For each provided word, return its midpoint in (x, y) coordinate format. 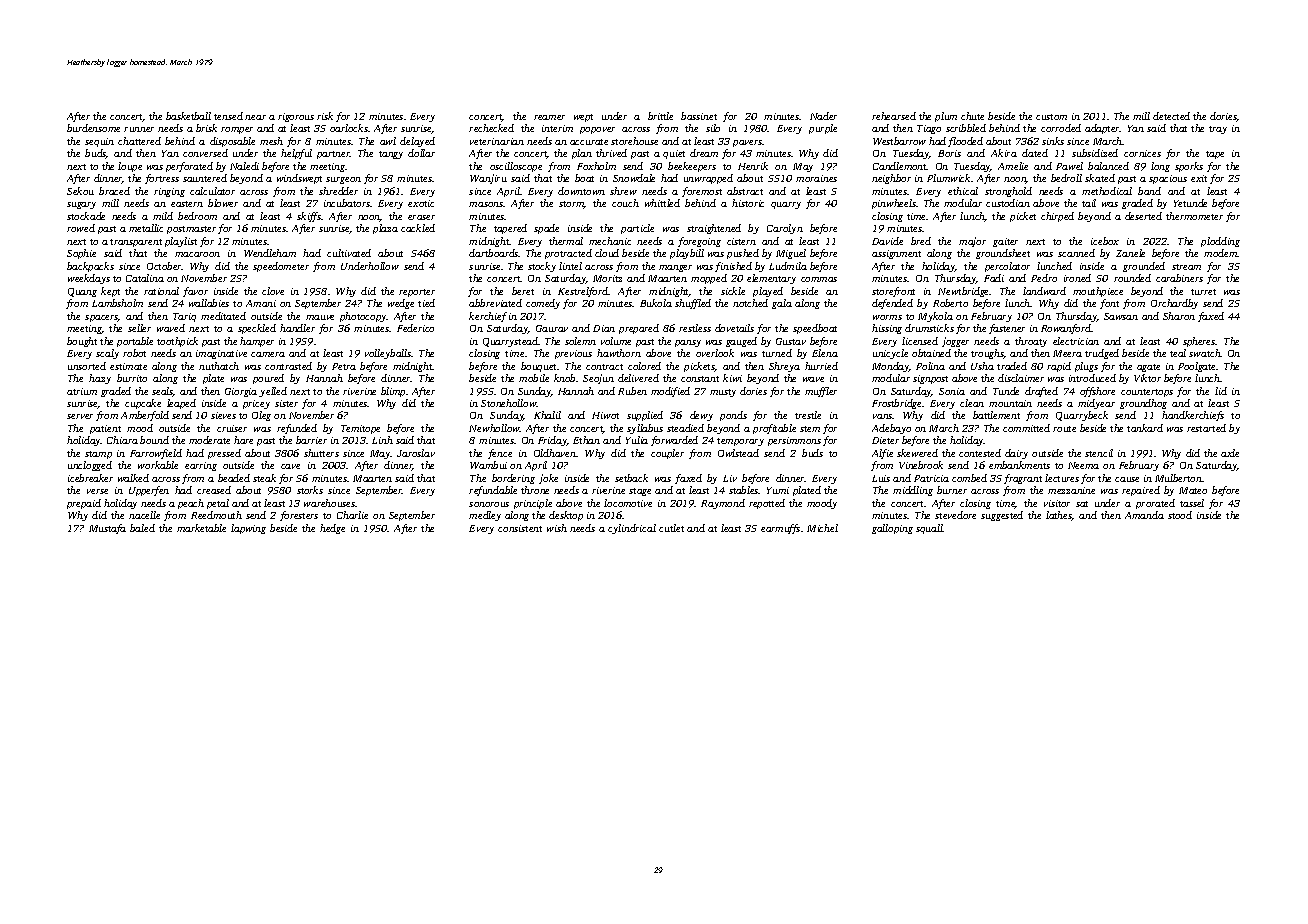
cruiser (232, 428)
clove (273, 291)
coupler (667, 454)
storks (310, 490)
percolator (1007, 267)
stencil (1099, 453)
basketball (188, 116)
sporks (1189, 167)
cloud (607, 253)
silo (713, 128)
